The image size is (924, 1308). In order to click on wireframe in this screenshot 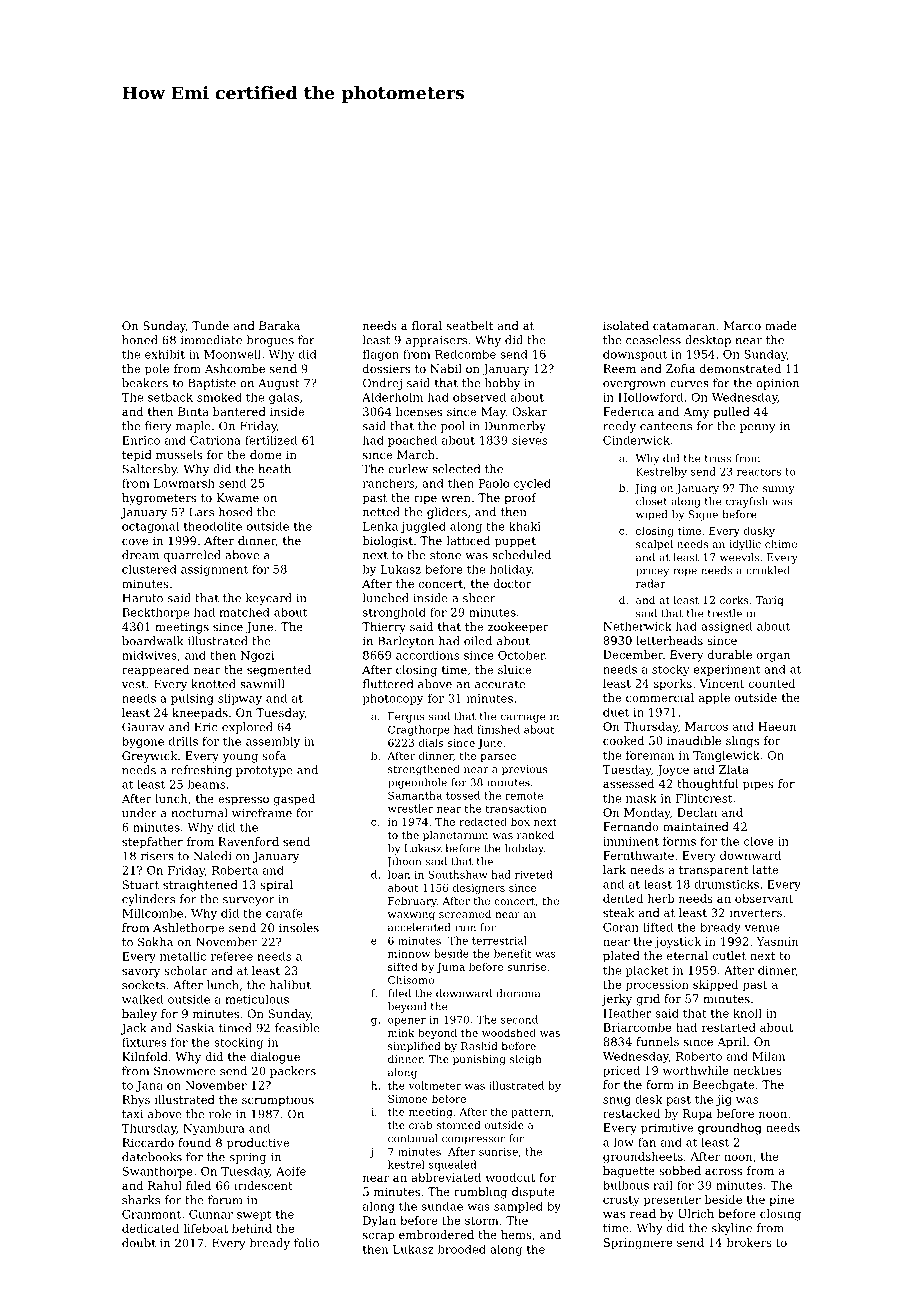, I will do `click(262, 813)`.
